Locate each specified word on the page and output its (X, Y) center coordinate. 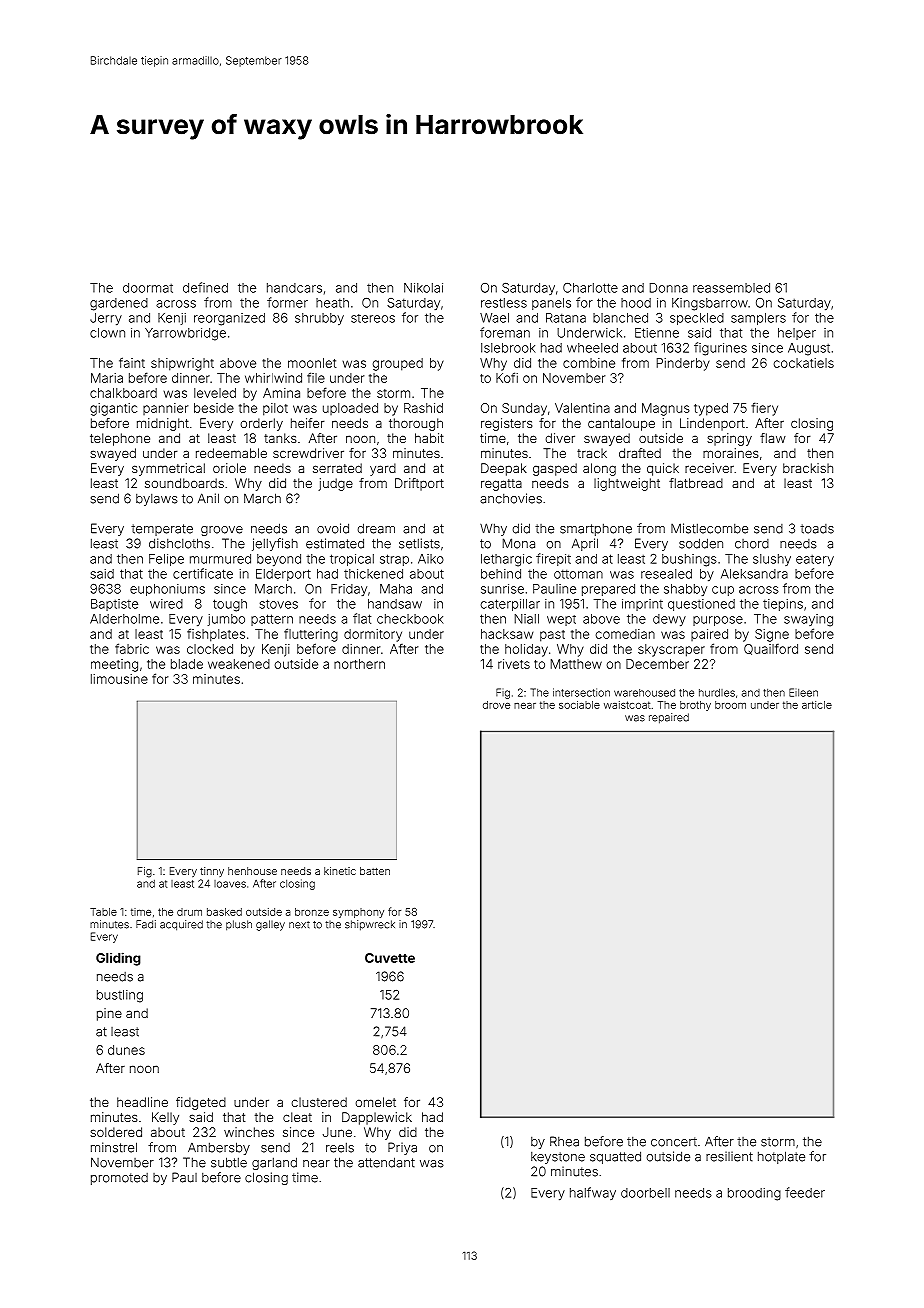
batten (375, 871)
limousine (119, 679)
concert (674, 1142)
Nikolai (423, 288)
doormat (148, 288)
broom (730, 705)
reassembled (731, 288)
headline (142, 1102)
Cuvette (390, 958)
